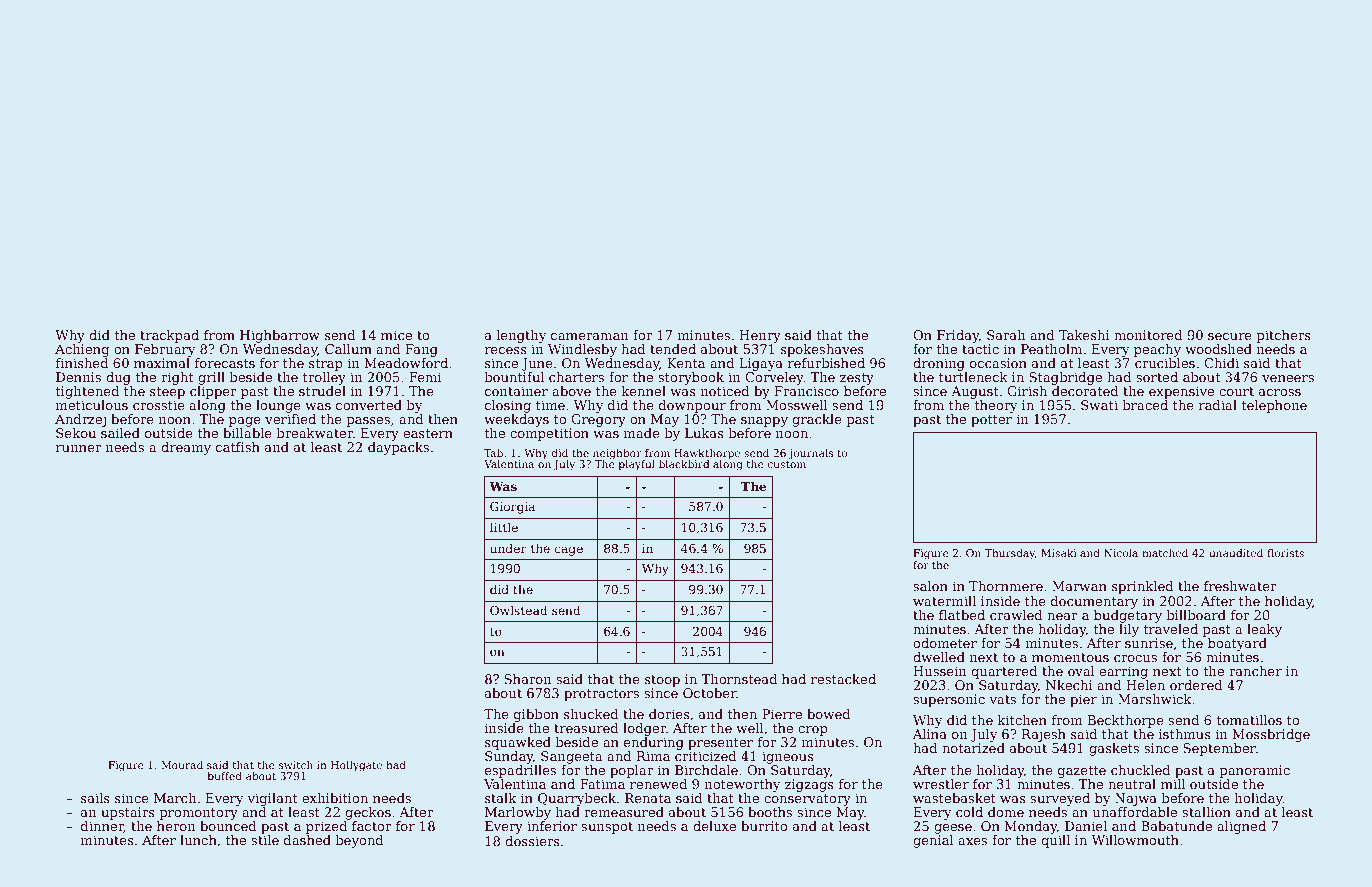 This screenshot has width=1372, height=887. What do you see at coordinates (265, 840) in the screenshot?
I see `stile` at bounding box center [265, 840].
